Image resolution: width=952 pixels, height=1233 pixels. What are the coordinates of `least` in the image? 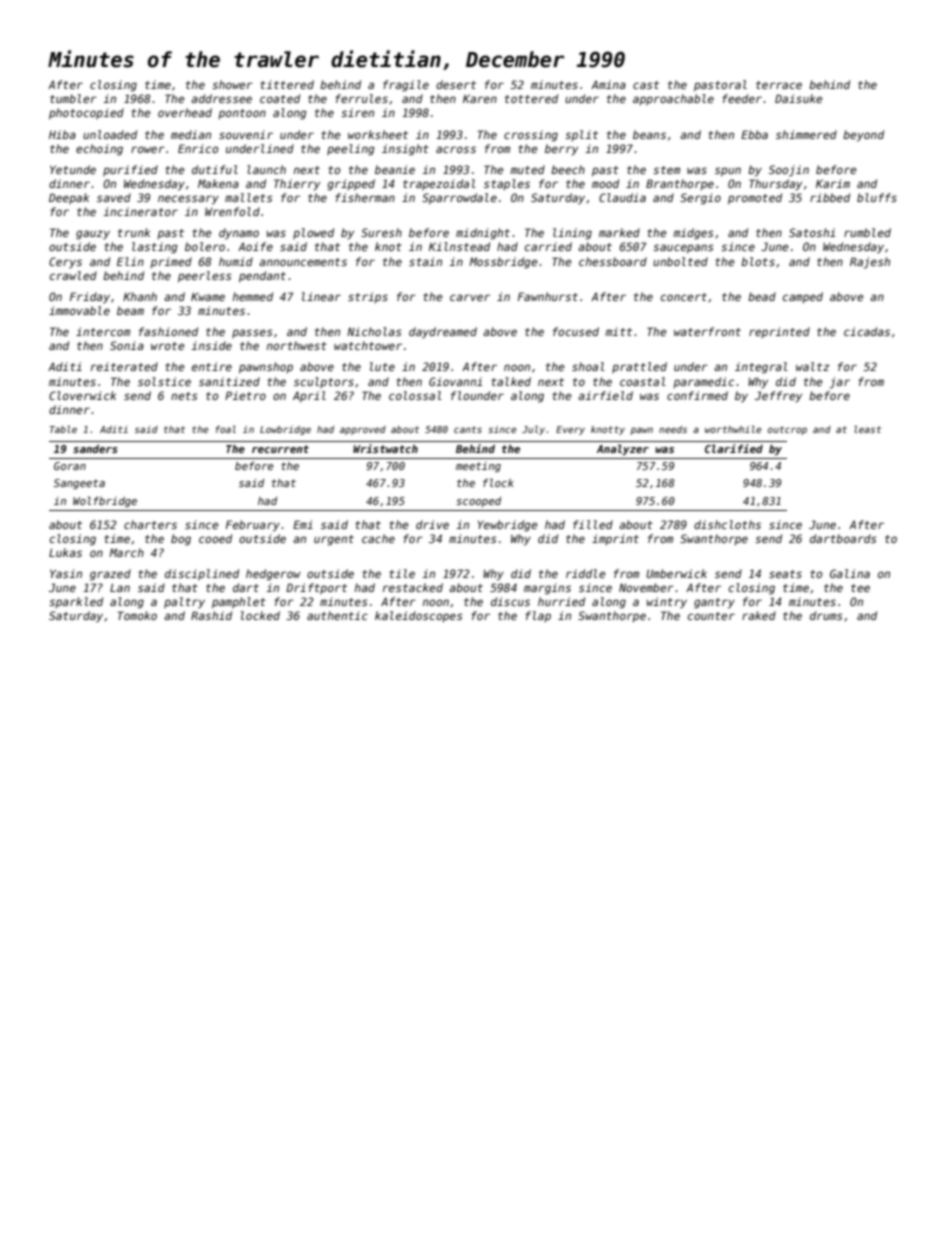 It's located at (867, 429).
